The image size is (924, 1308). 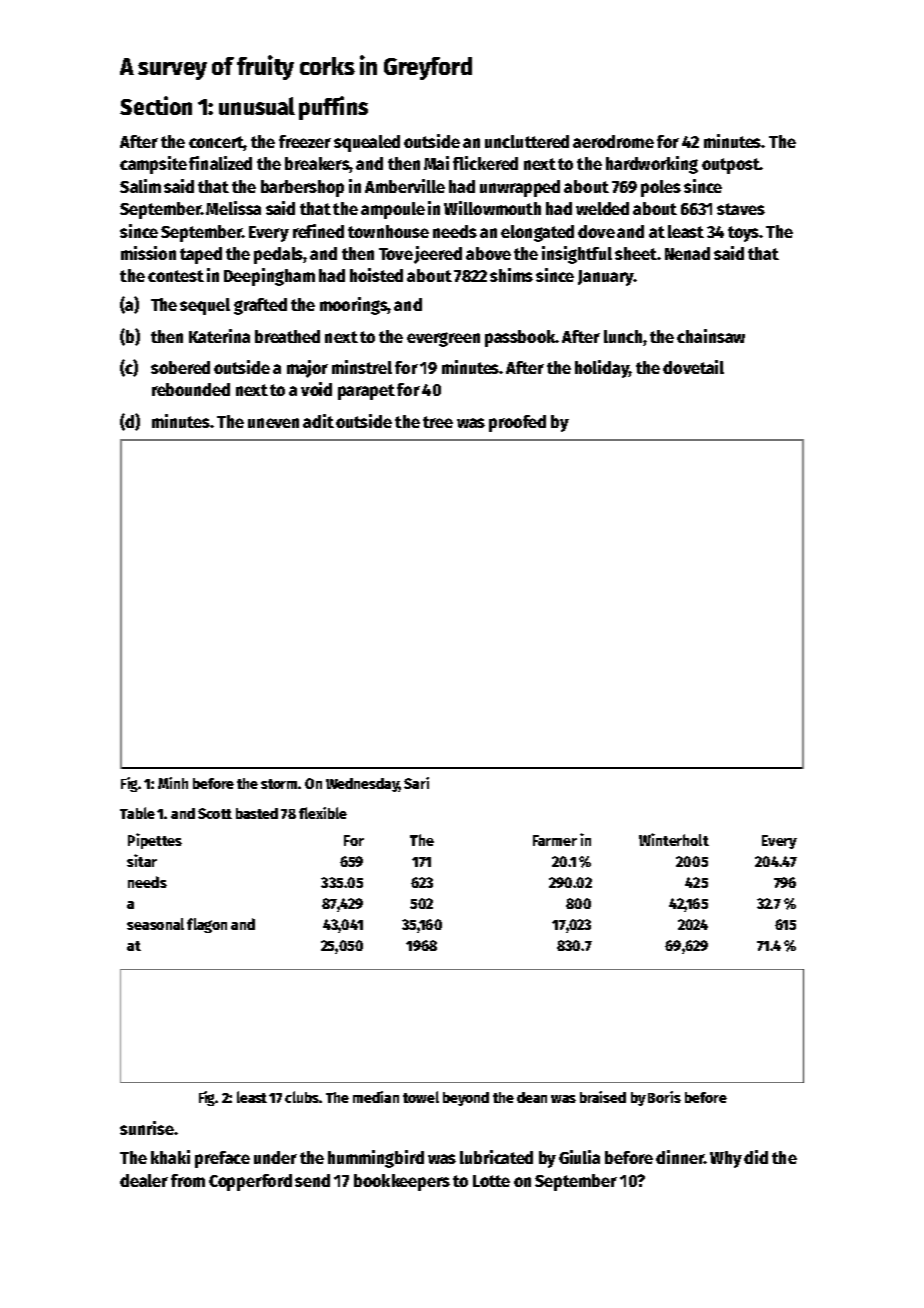 What do you see at coordinates (279, 784) in the document?
I see `storm` at bounding box center [279, 784].
